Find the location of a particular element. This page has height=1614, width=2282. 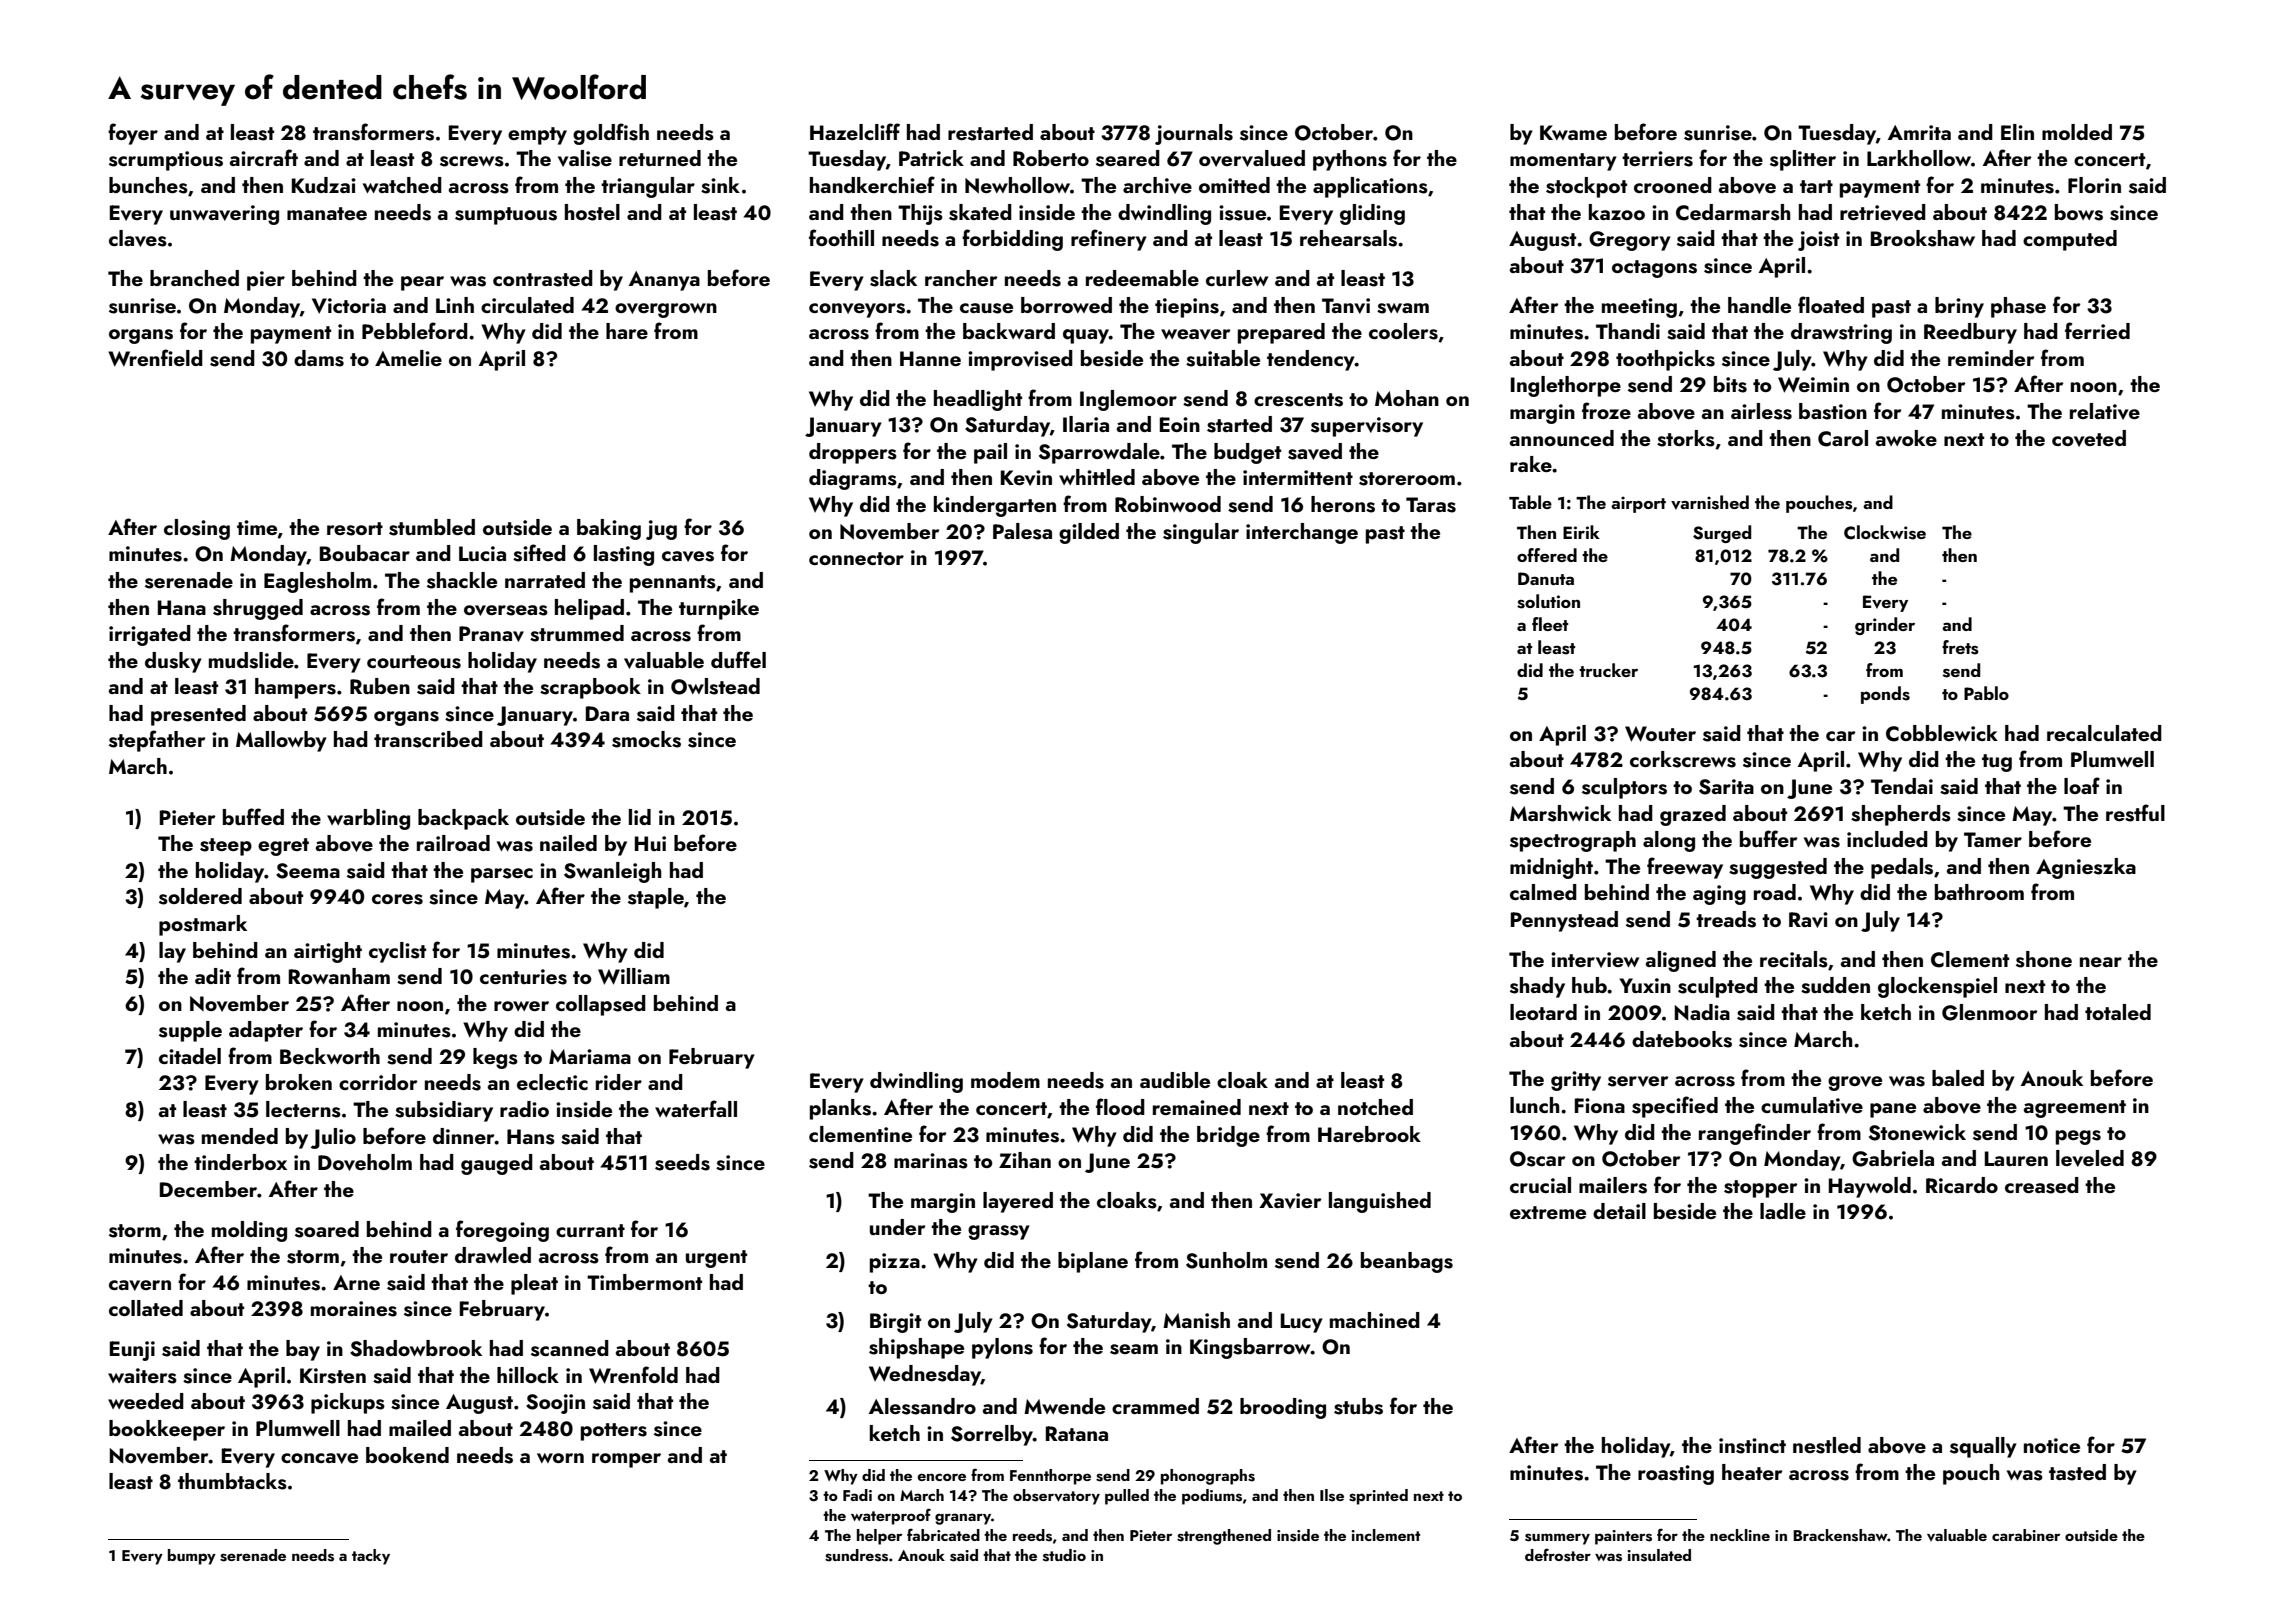

planks is located at coordinates (840, 1109).
